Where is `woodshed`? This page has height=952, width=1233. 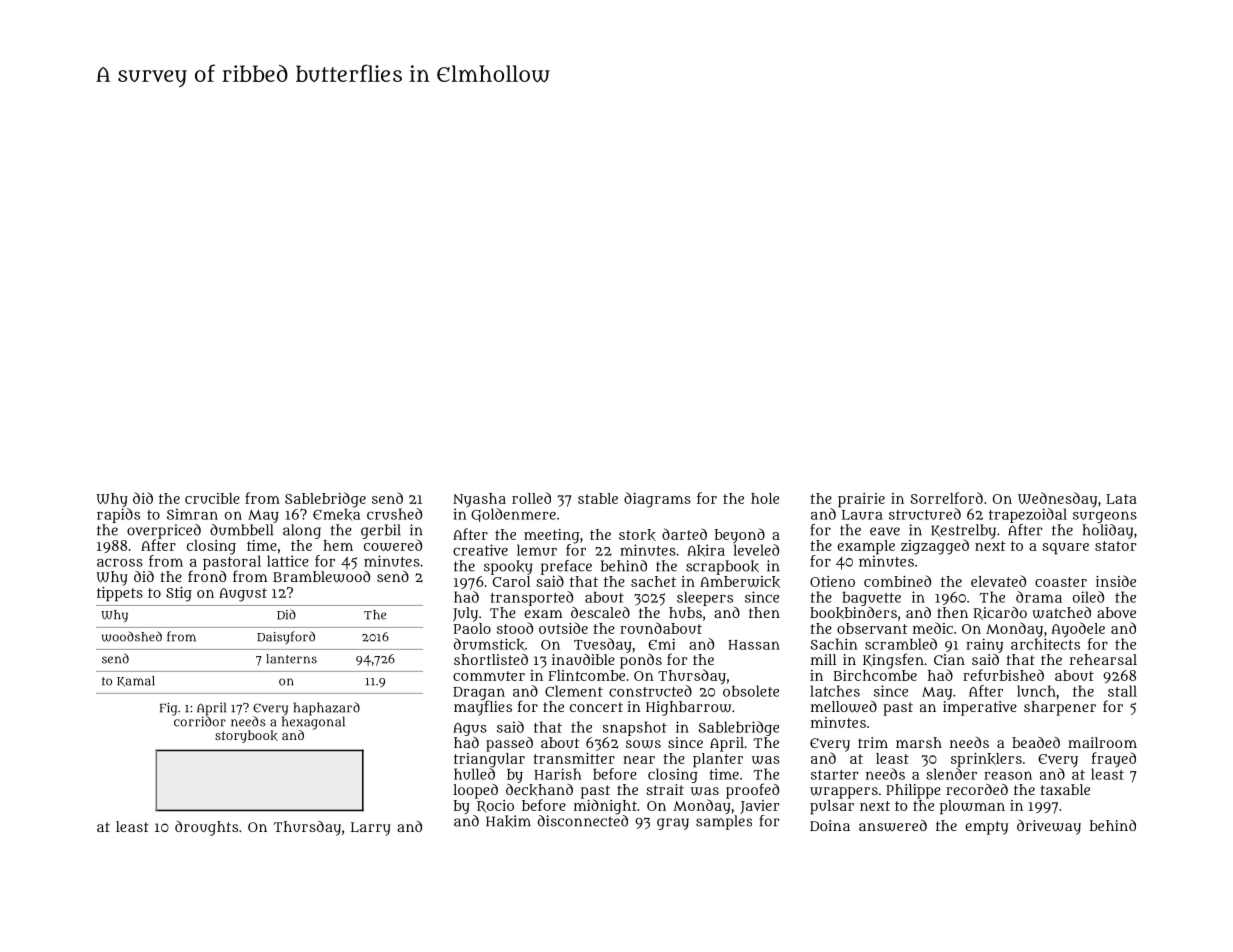
woodshed is located at coordinates (132, 636).
